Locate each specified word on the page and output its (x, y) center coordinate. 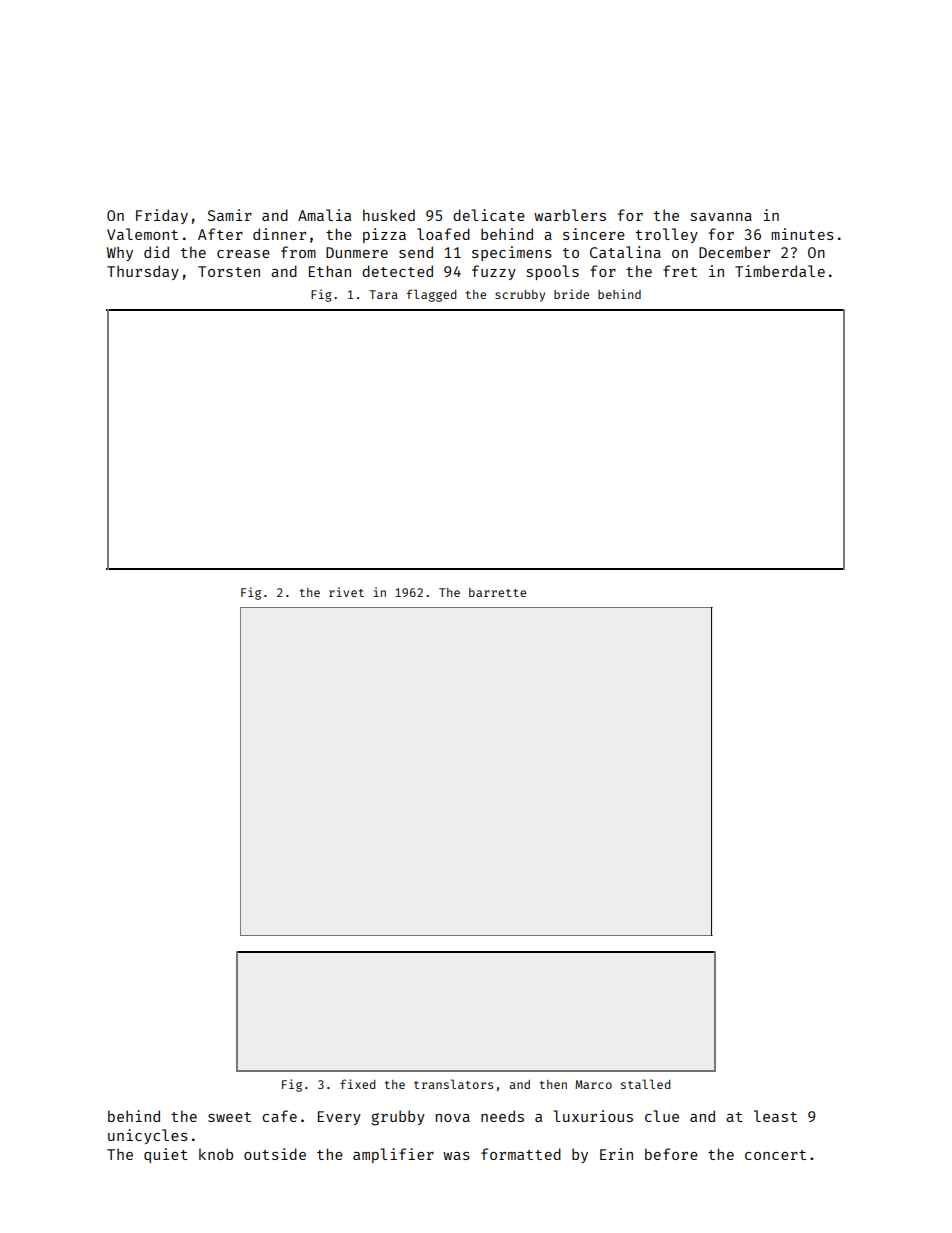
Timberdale (780, 271)
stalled (645, 1084)
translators (453, 1084)
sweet (229, 1117)
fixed (357, 1084)
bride (571, 294)
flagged (431, 295)
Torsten (229, 271)
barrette (497, 592)
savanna (721, 217)
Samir (230, 215)
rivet (346, 592)
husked (389, 215)
